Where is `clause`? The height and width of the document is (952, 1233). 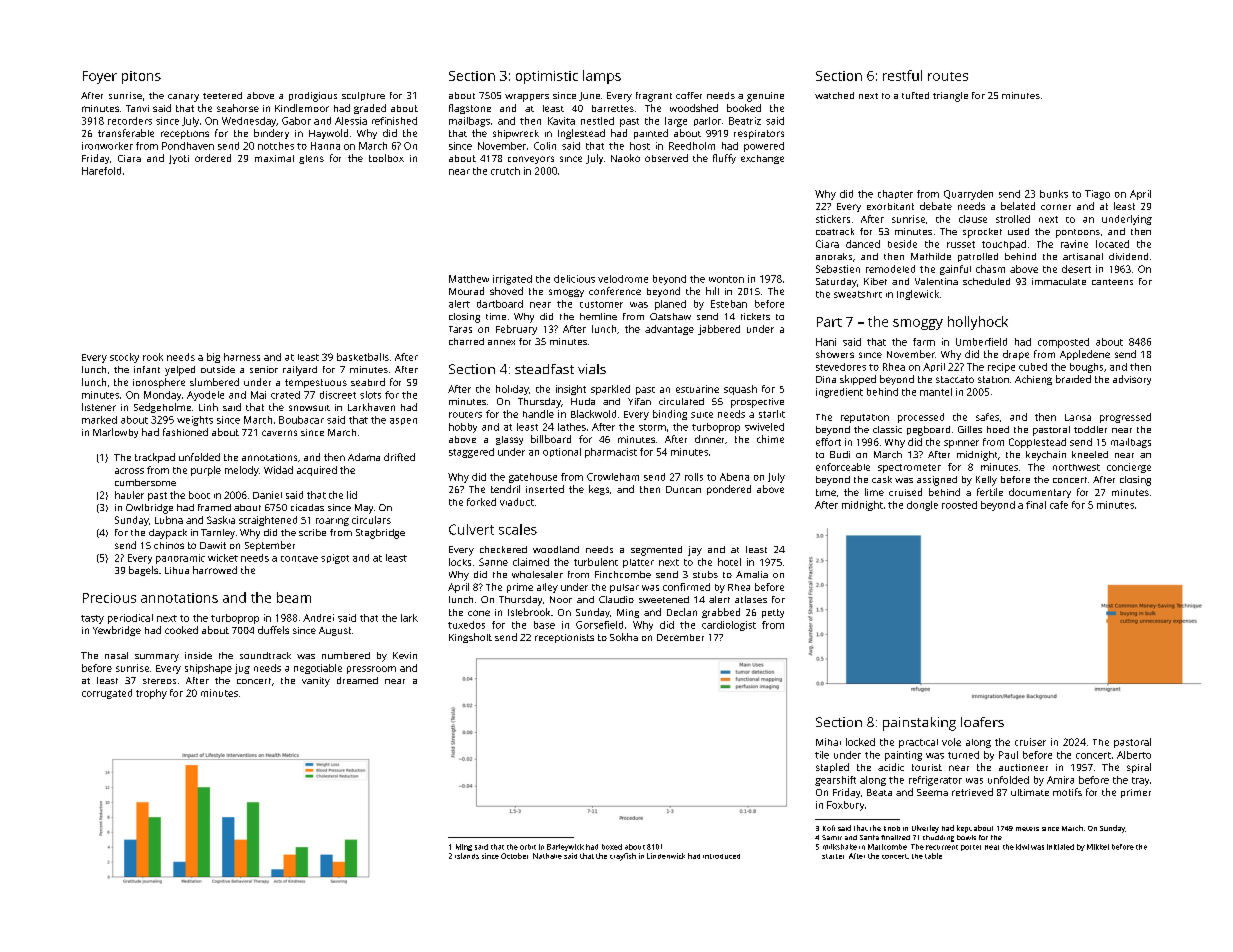 clause is located at coordinates (973, 219).
